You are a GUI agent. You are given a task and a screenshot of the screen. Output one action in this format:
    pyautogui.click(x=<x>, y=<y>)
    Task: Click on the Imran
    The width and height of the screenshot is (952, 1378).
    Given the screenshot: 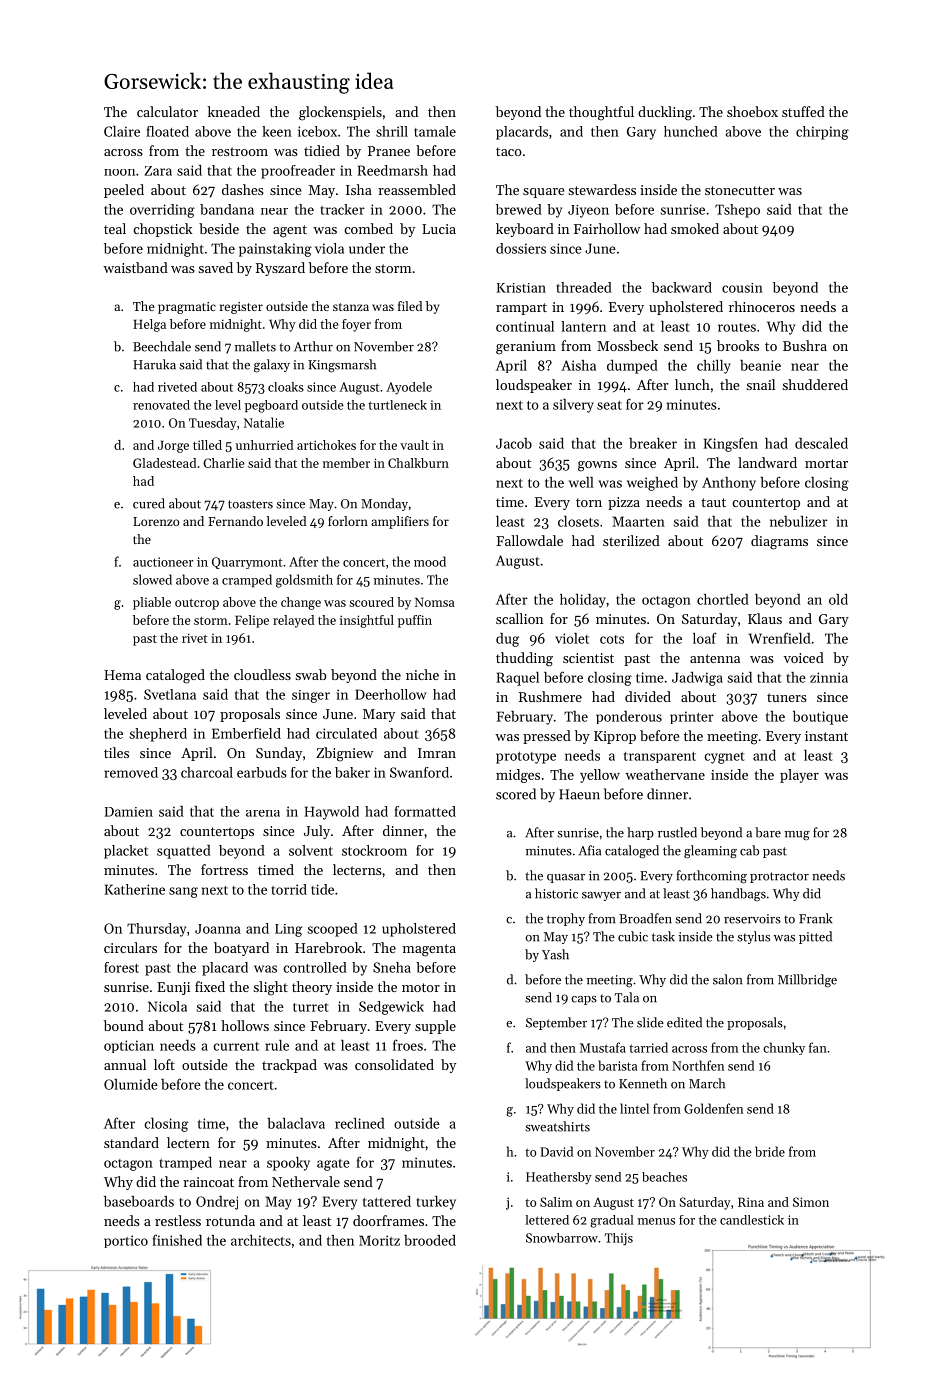 What is the action you would take?
    pyautogui.click(x=437, y=753)
